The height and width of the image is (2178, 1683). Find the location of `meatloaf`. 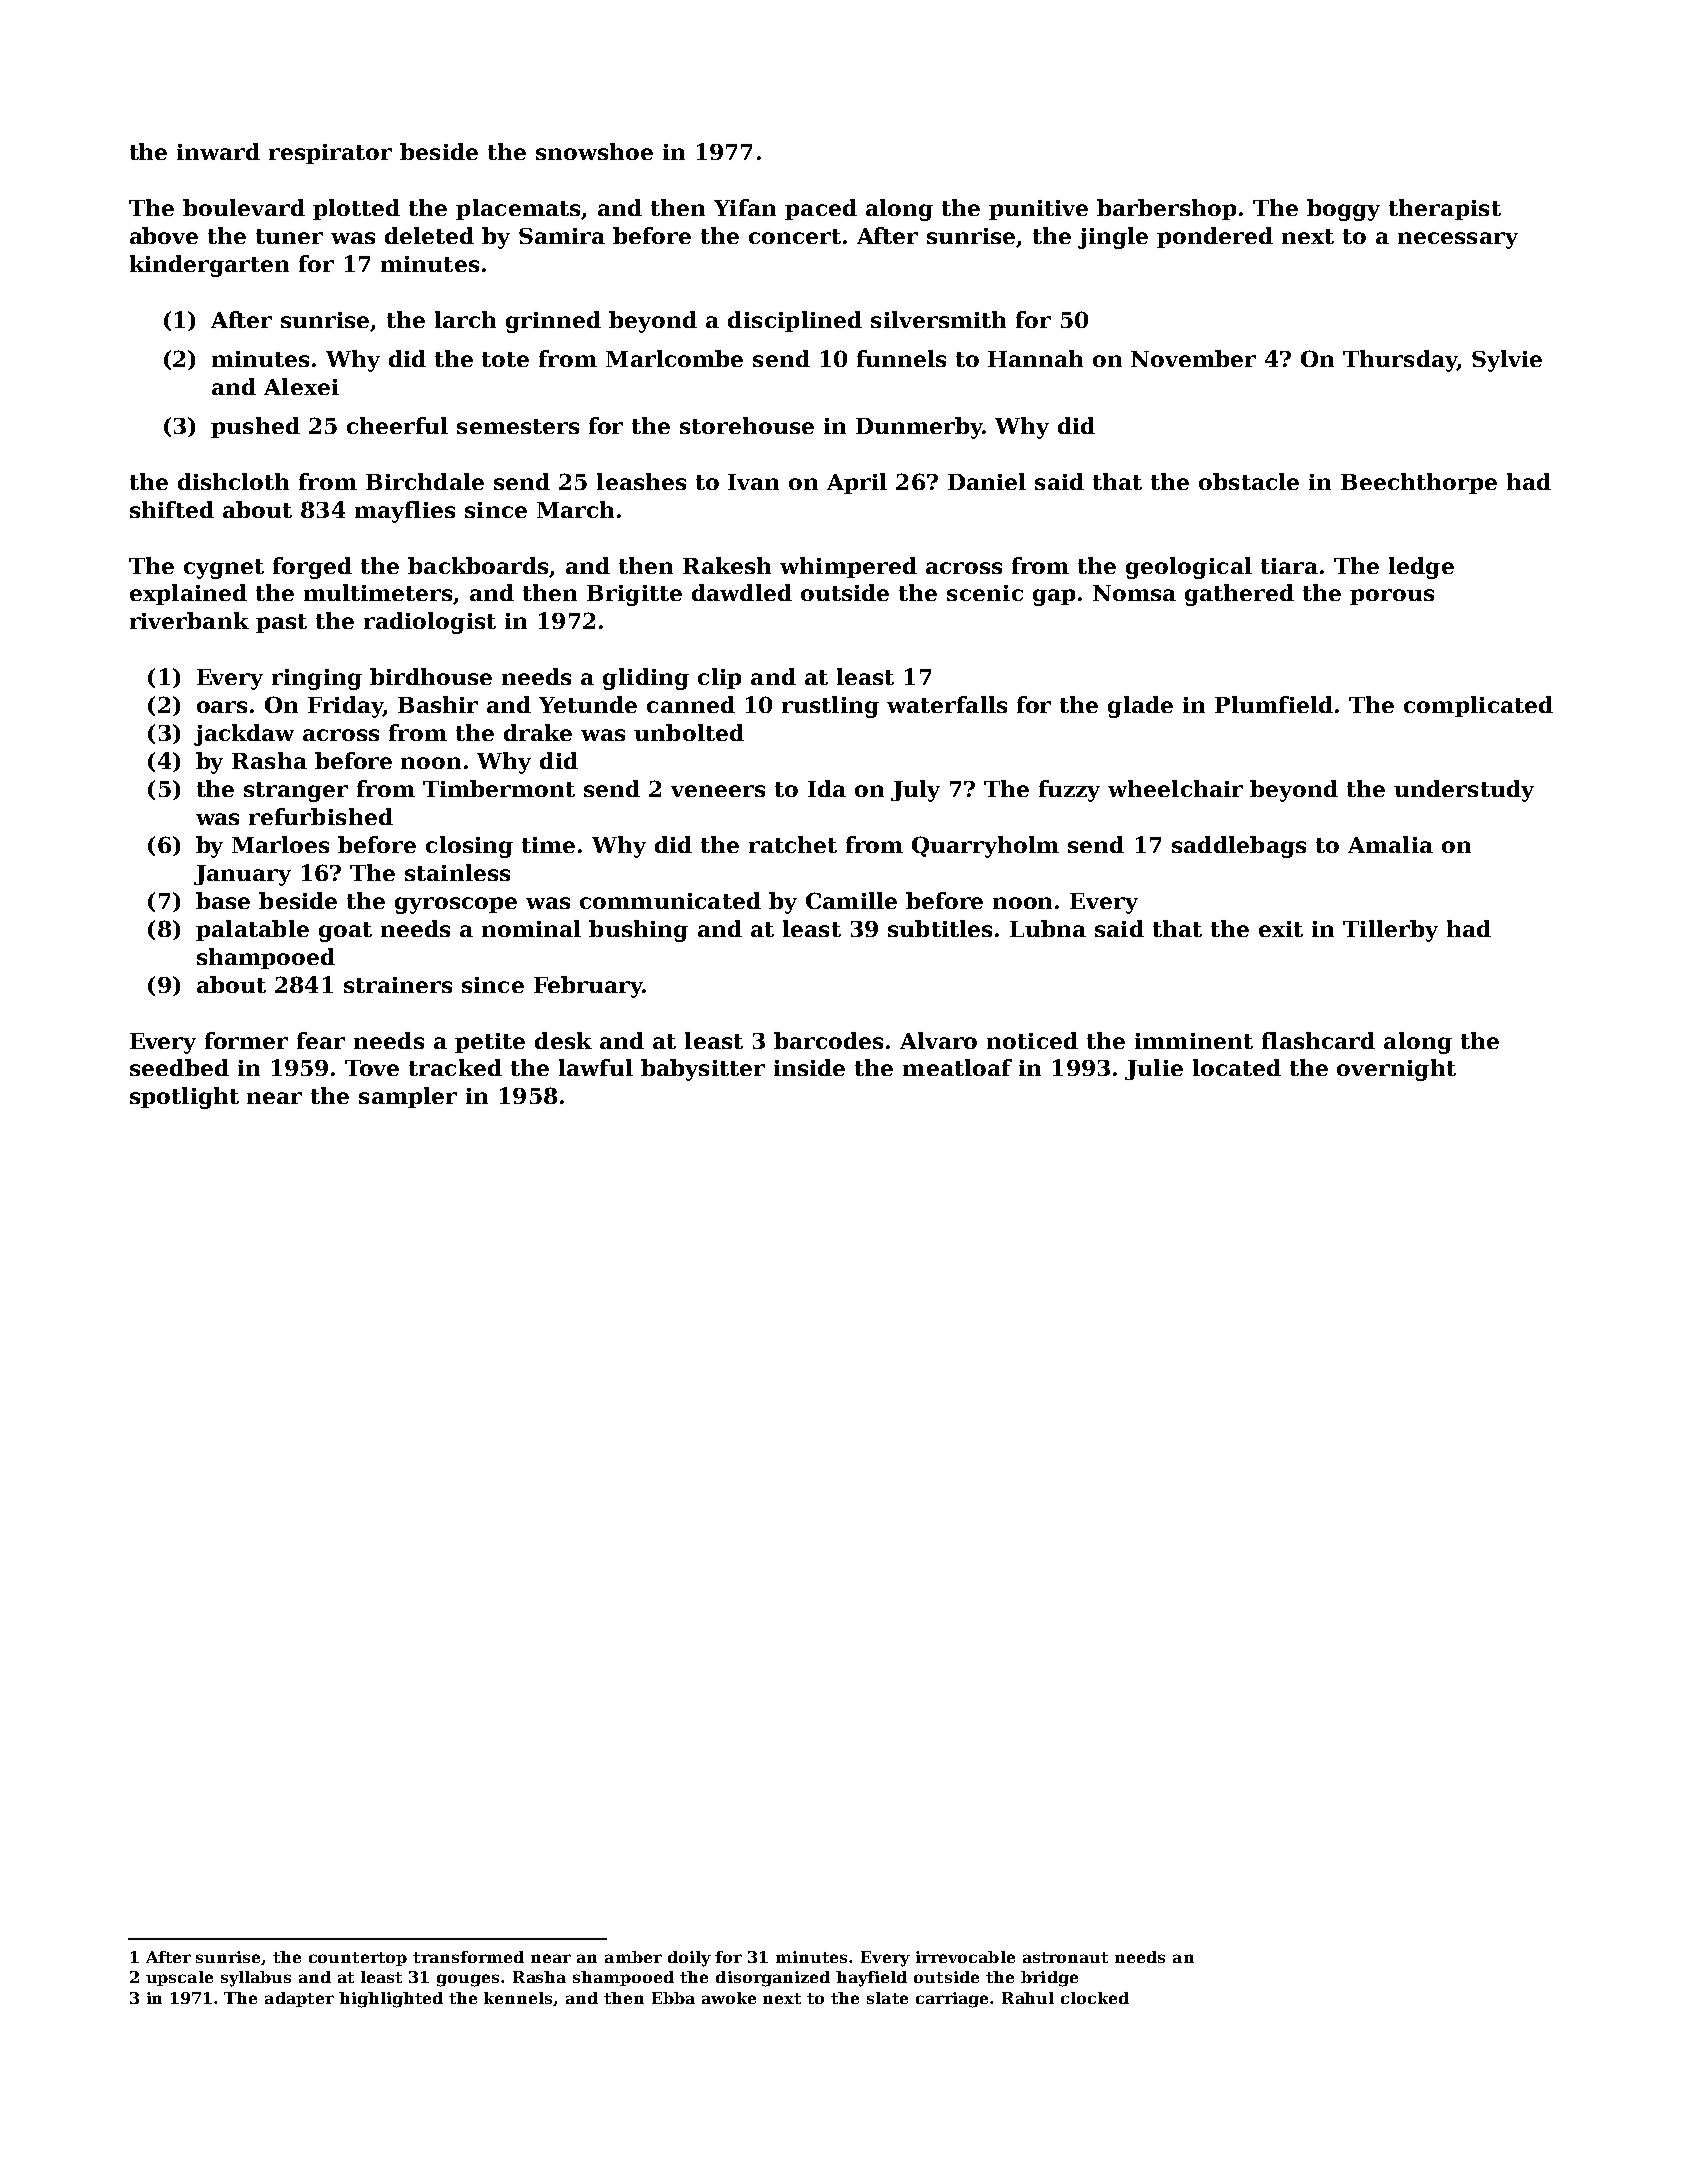

meatloaf is located at coordinates (957, 1067).
